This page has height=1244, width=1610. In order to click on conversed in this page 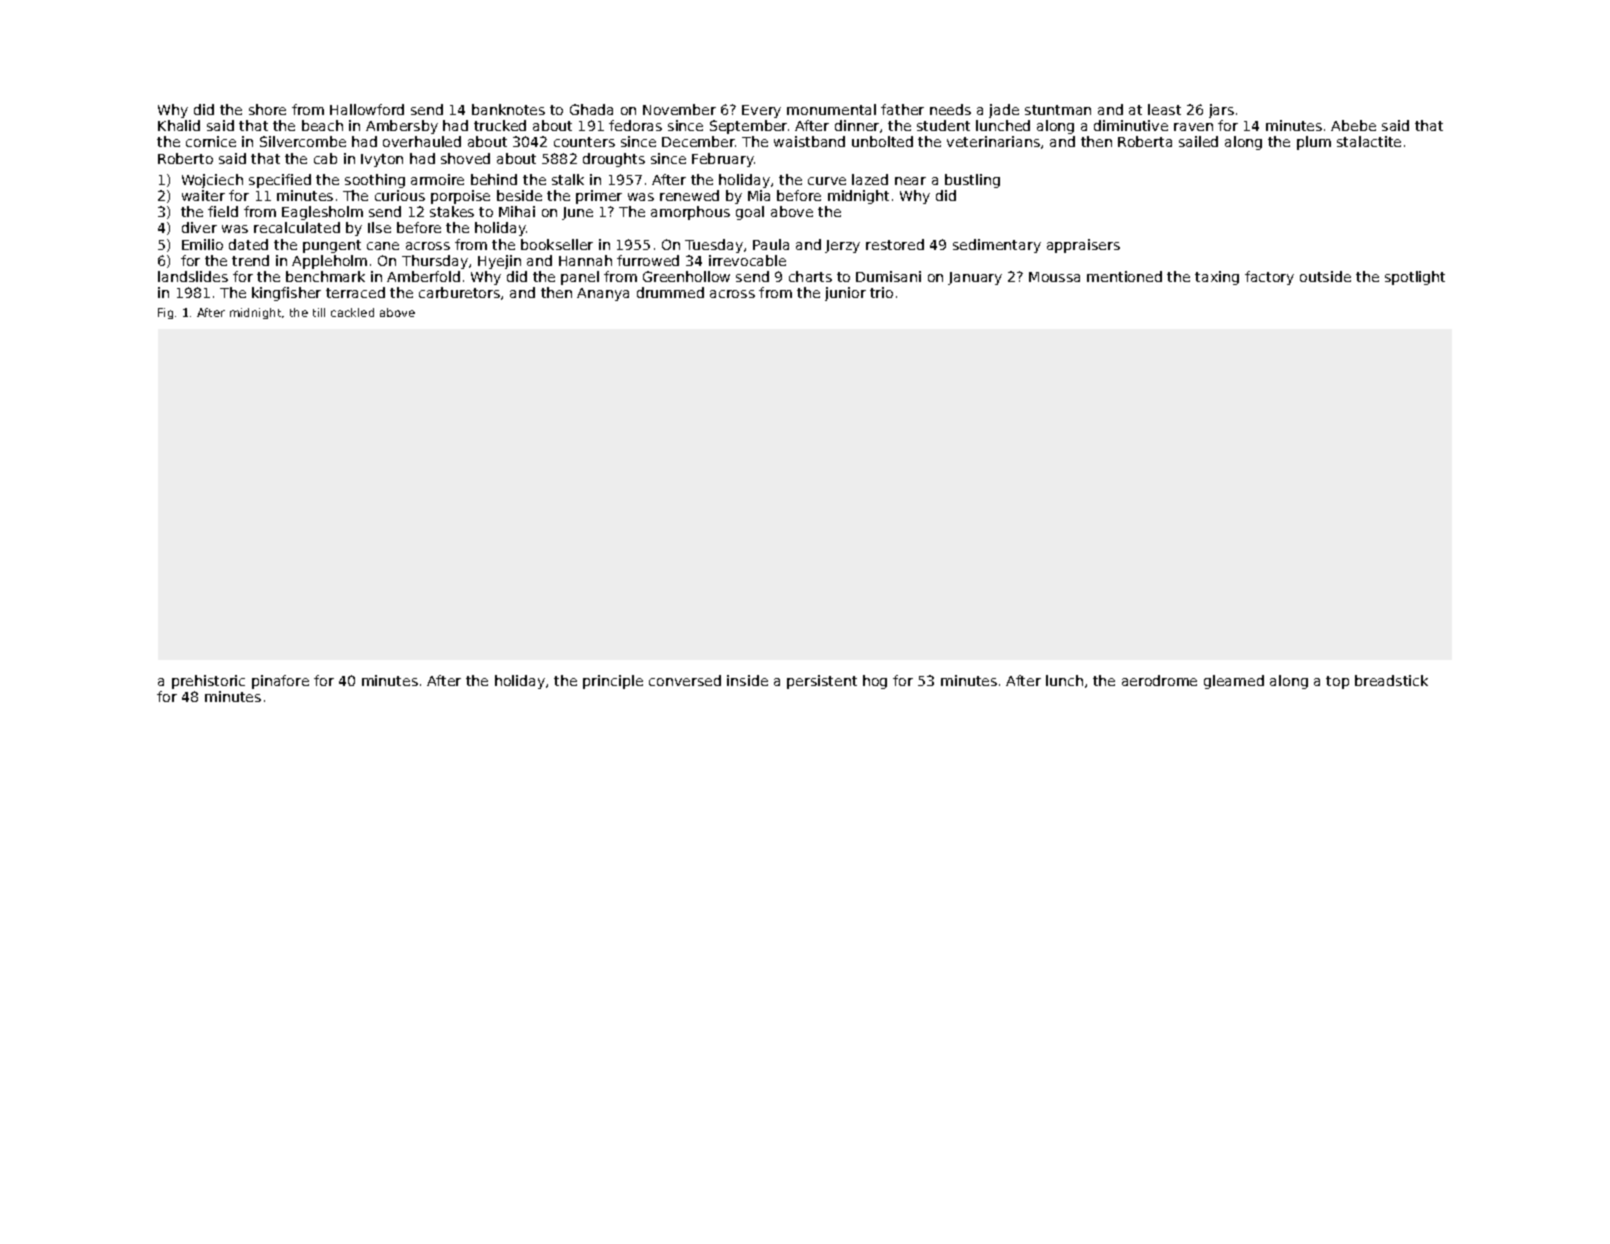, I will do `click(685, 680)`.
